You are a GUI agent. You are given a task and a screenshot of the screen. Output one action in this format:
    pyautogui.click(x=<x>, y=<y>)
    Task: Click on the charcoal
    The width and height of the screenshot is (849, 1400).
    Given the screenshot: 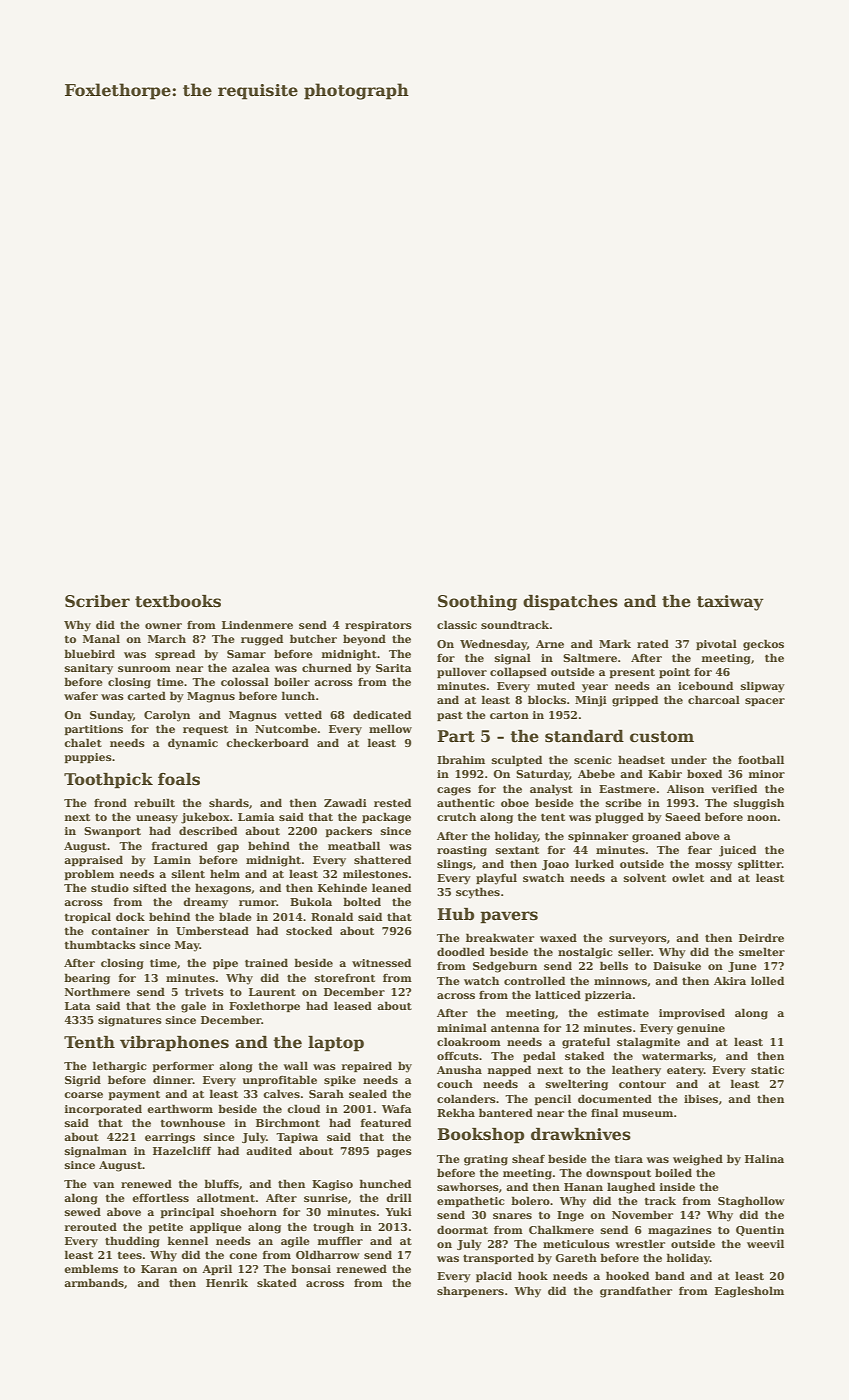 What is the action you would take?
    pyautogui.click(x=714, y=699)
